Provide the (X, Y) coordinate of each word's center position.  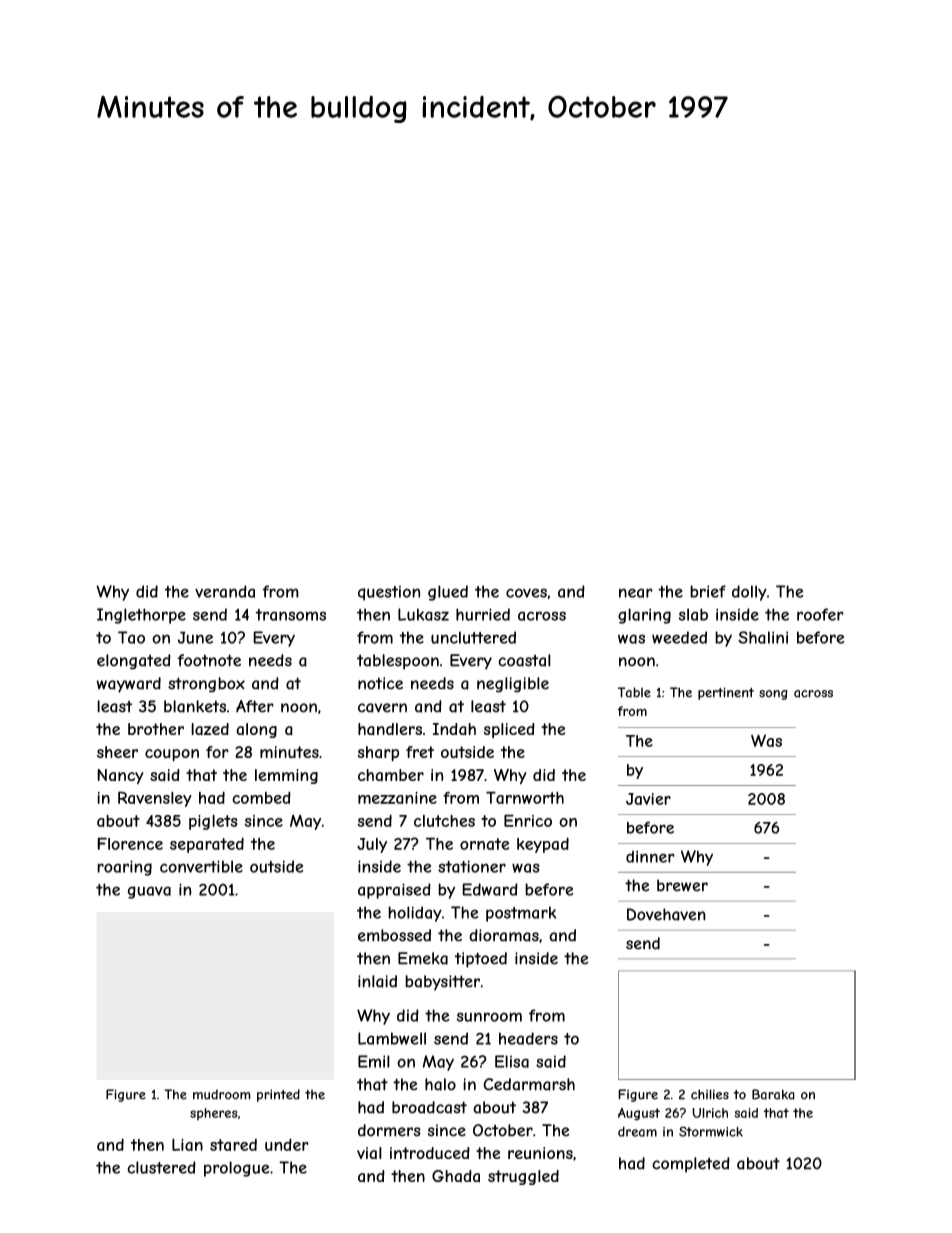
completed (691, 1165)
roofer (820, 614)
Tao (131, 637)
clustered (161, 1167)
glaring (644, 616)
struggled (523, 1177)
